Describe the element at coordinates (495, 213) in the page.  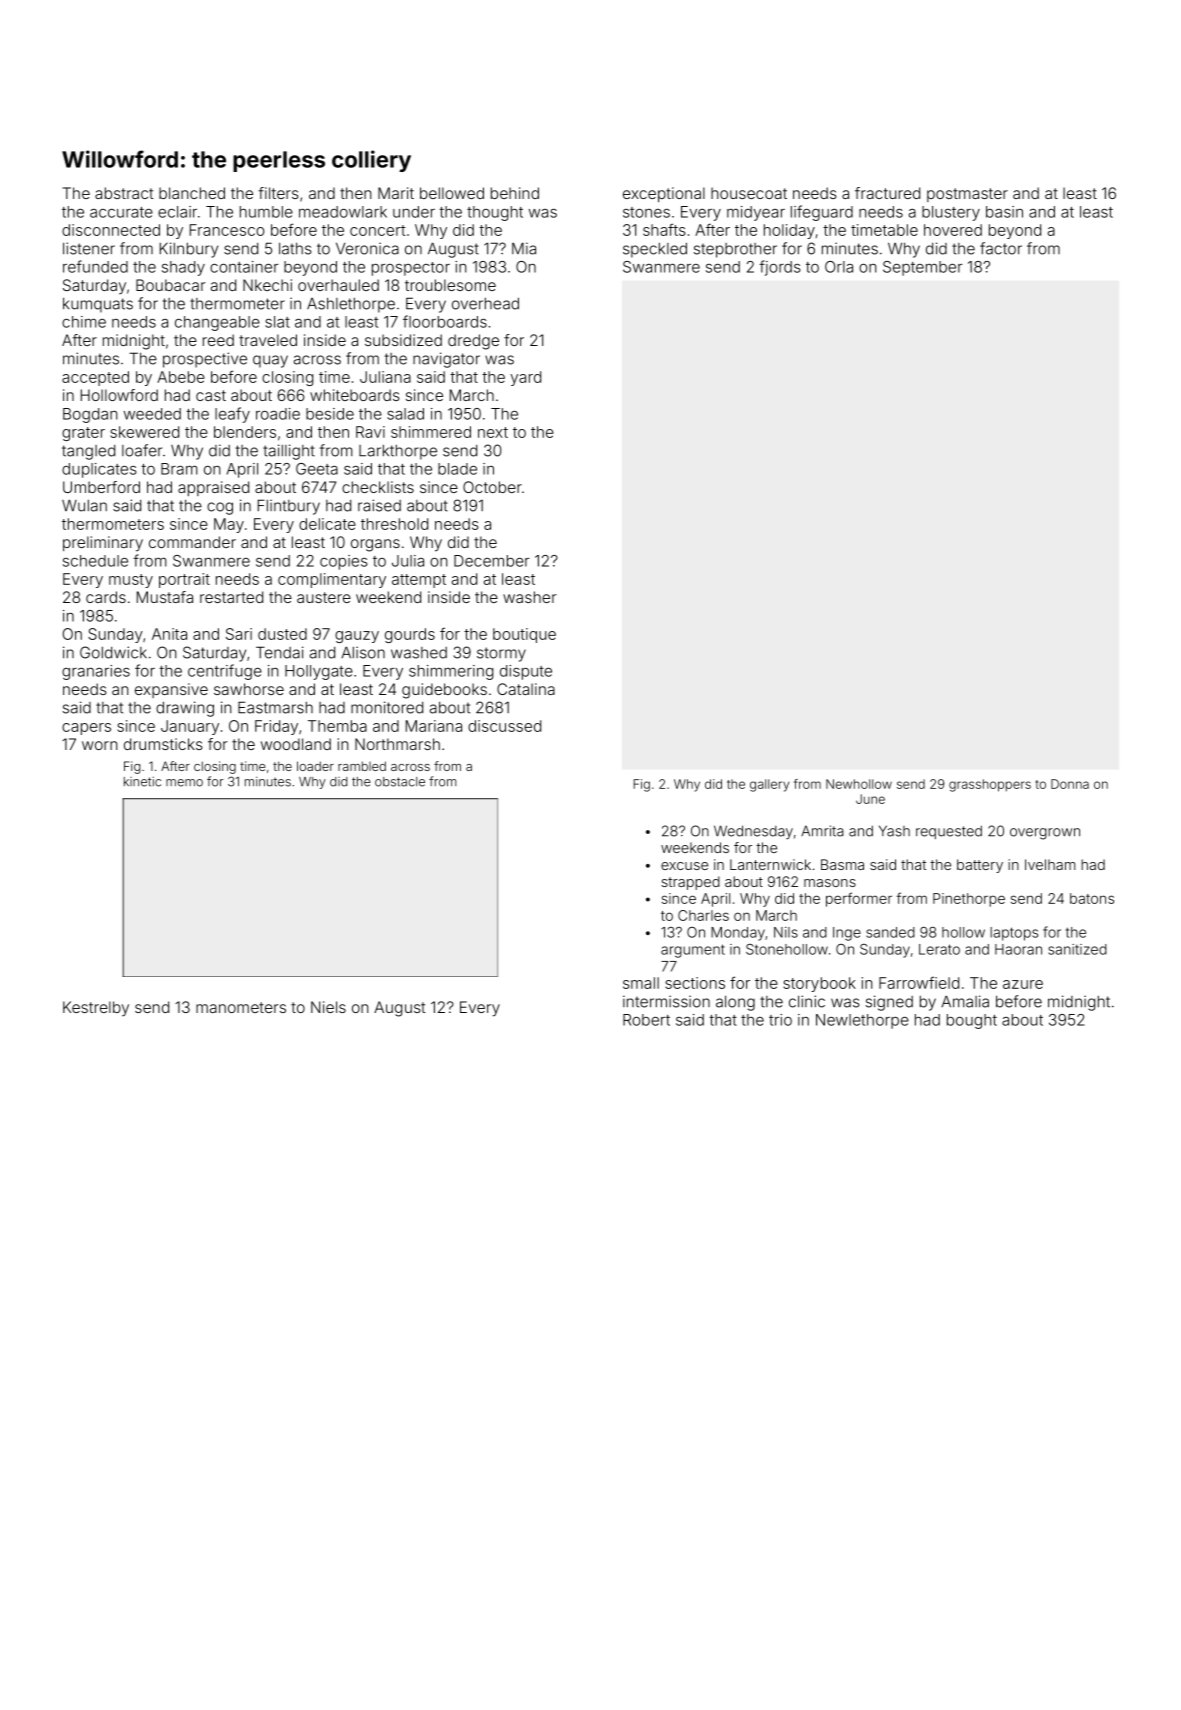
I see `thought` at that location.
